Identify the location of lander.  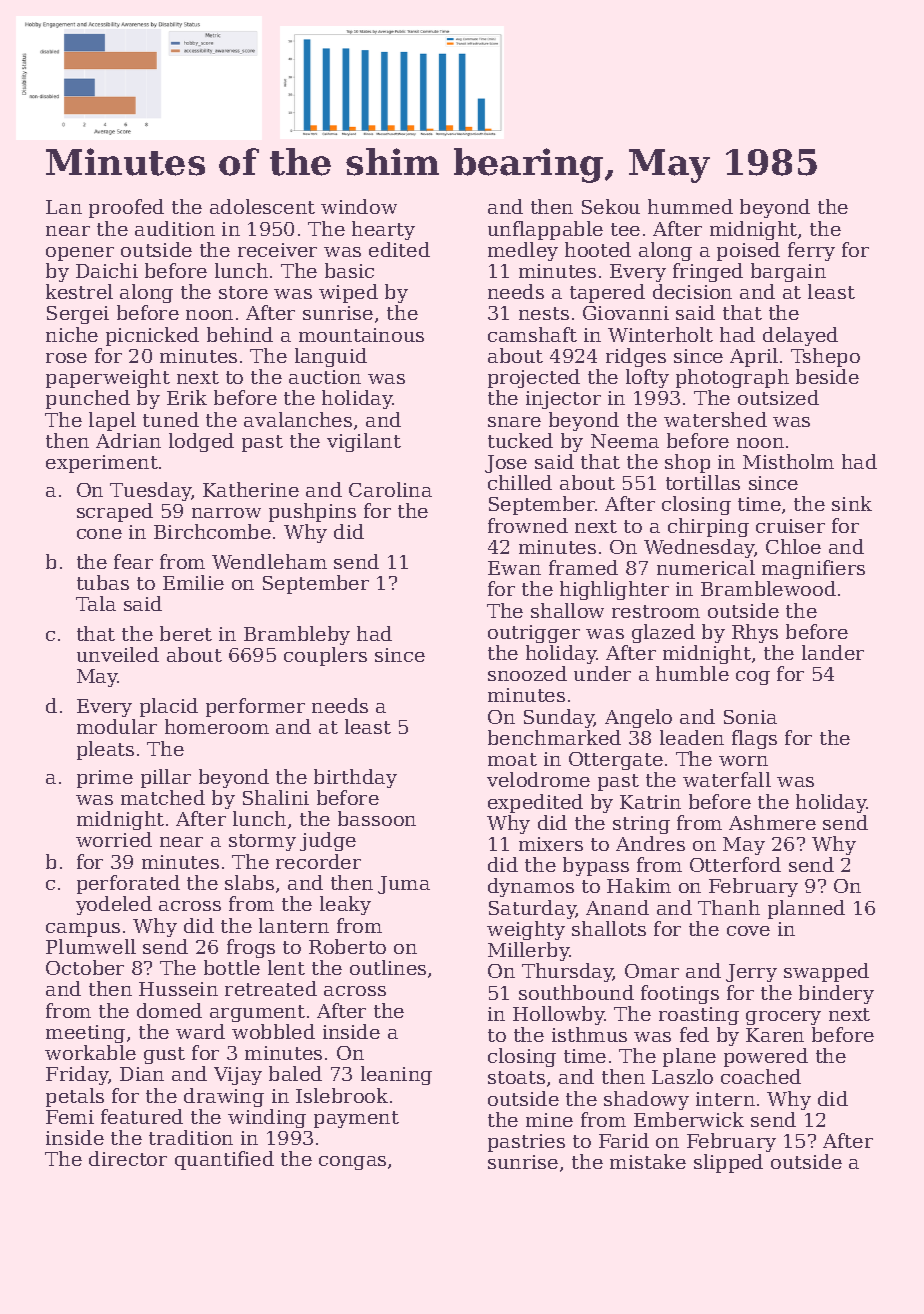
(833, 652).
